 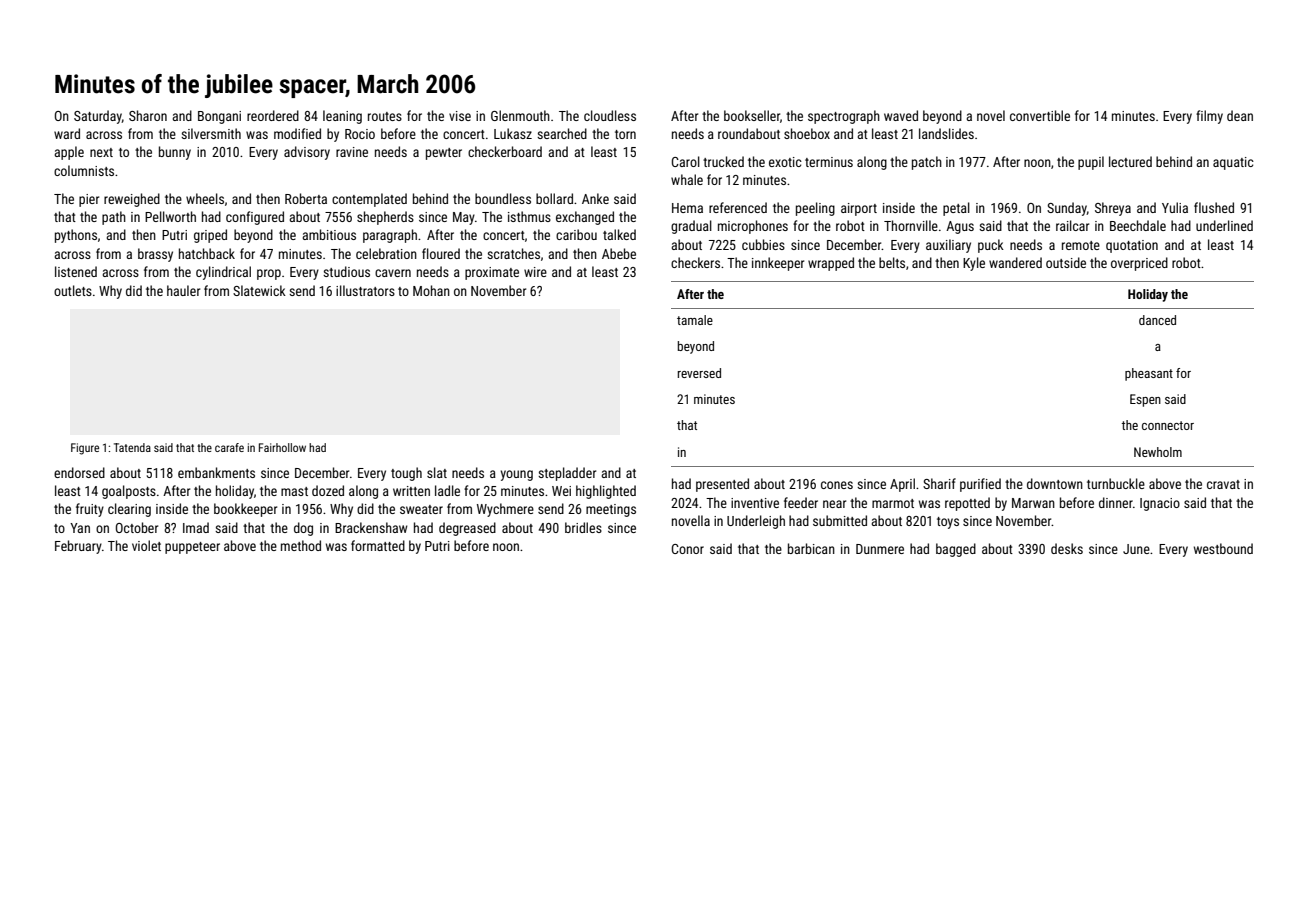 I want to click on quotation, so click(x=1132, y=246).
